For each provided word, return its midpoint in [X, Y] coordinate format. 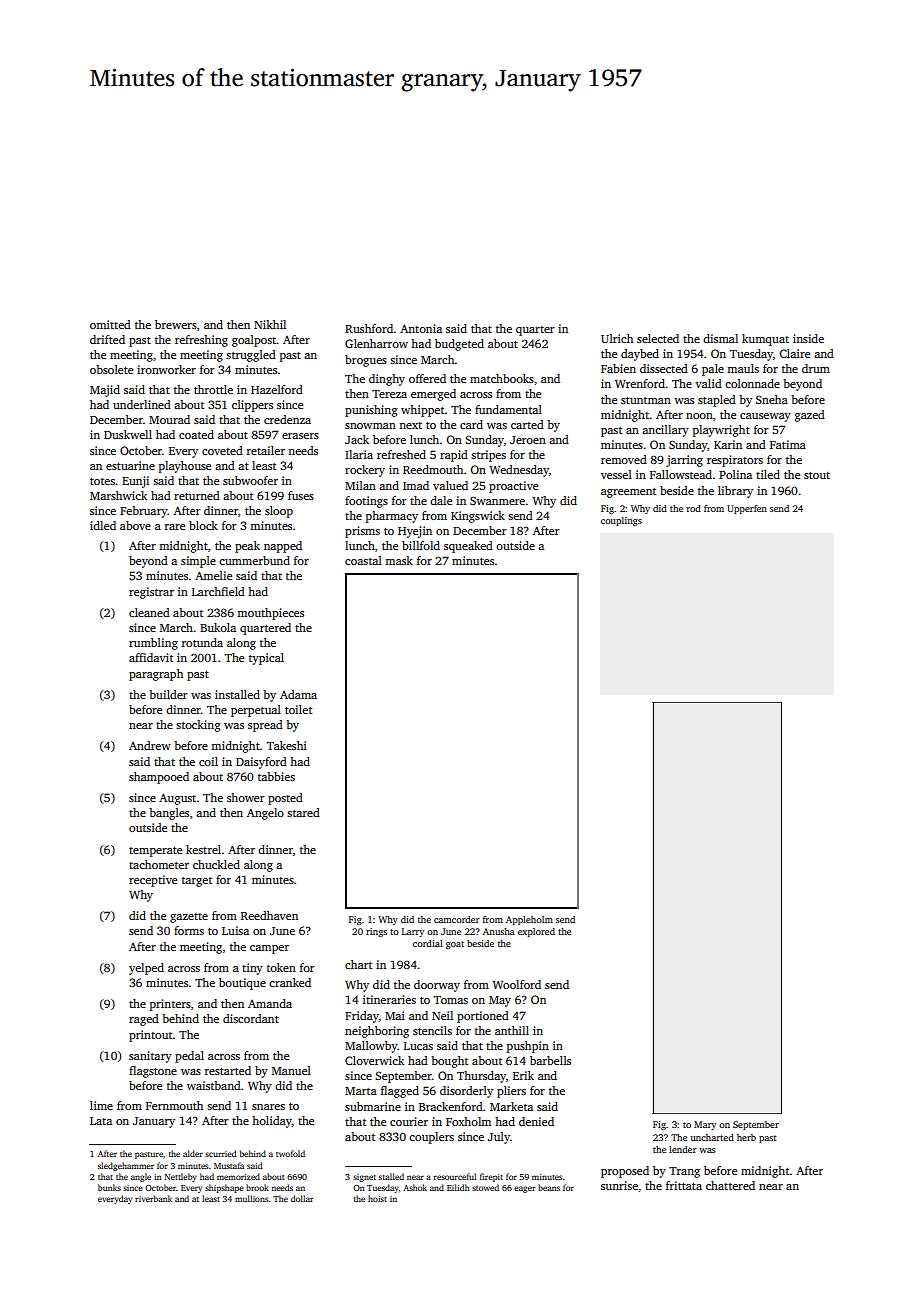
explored [536, 932]
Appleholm [529, 920]
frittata [684, 1185]
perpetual [256, 711]
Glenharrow [376, 343]
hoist [377, 1198]
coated [196, 434]
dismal [720, 338]
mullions [252, 1198]
